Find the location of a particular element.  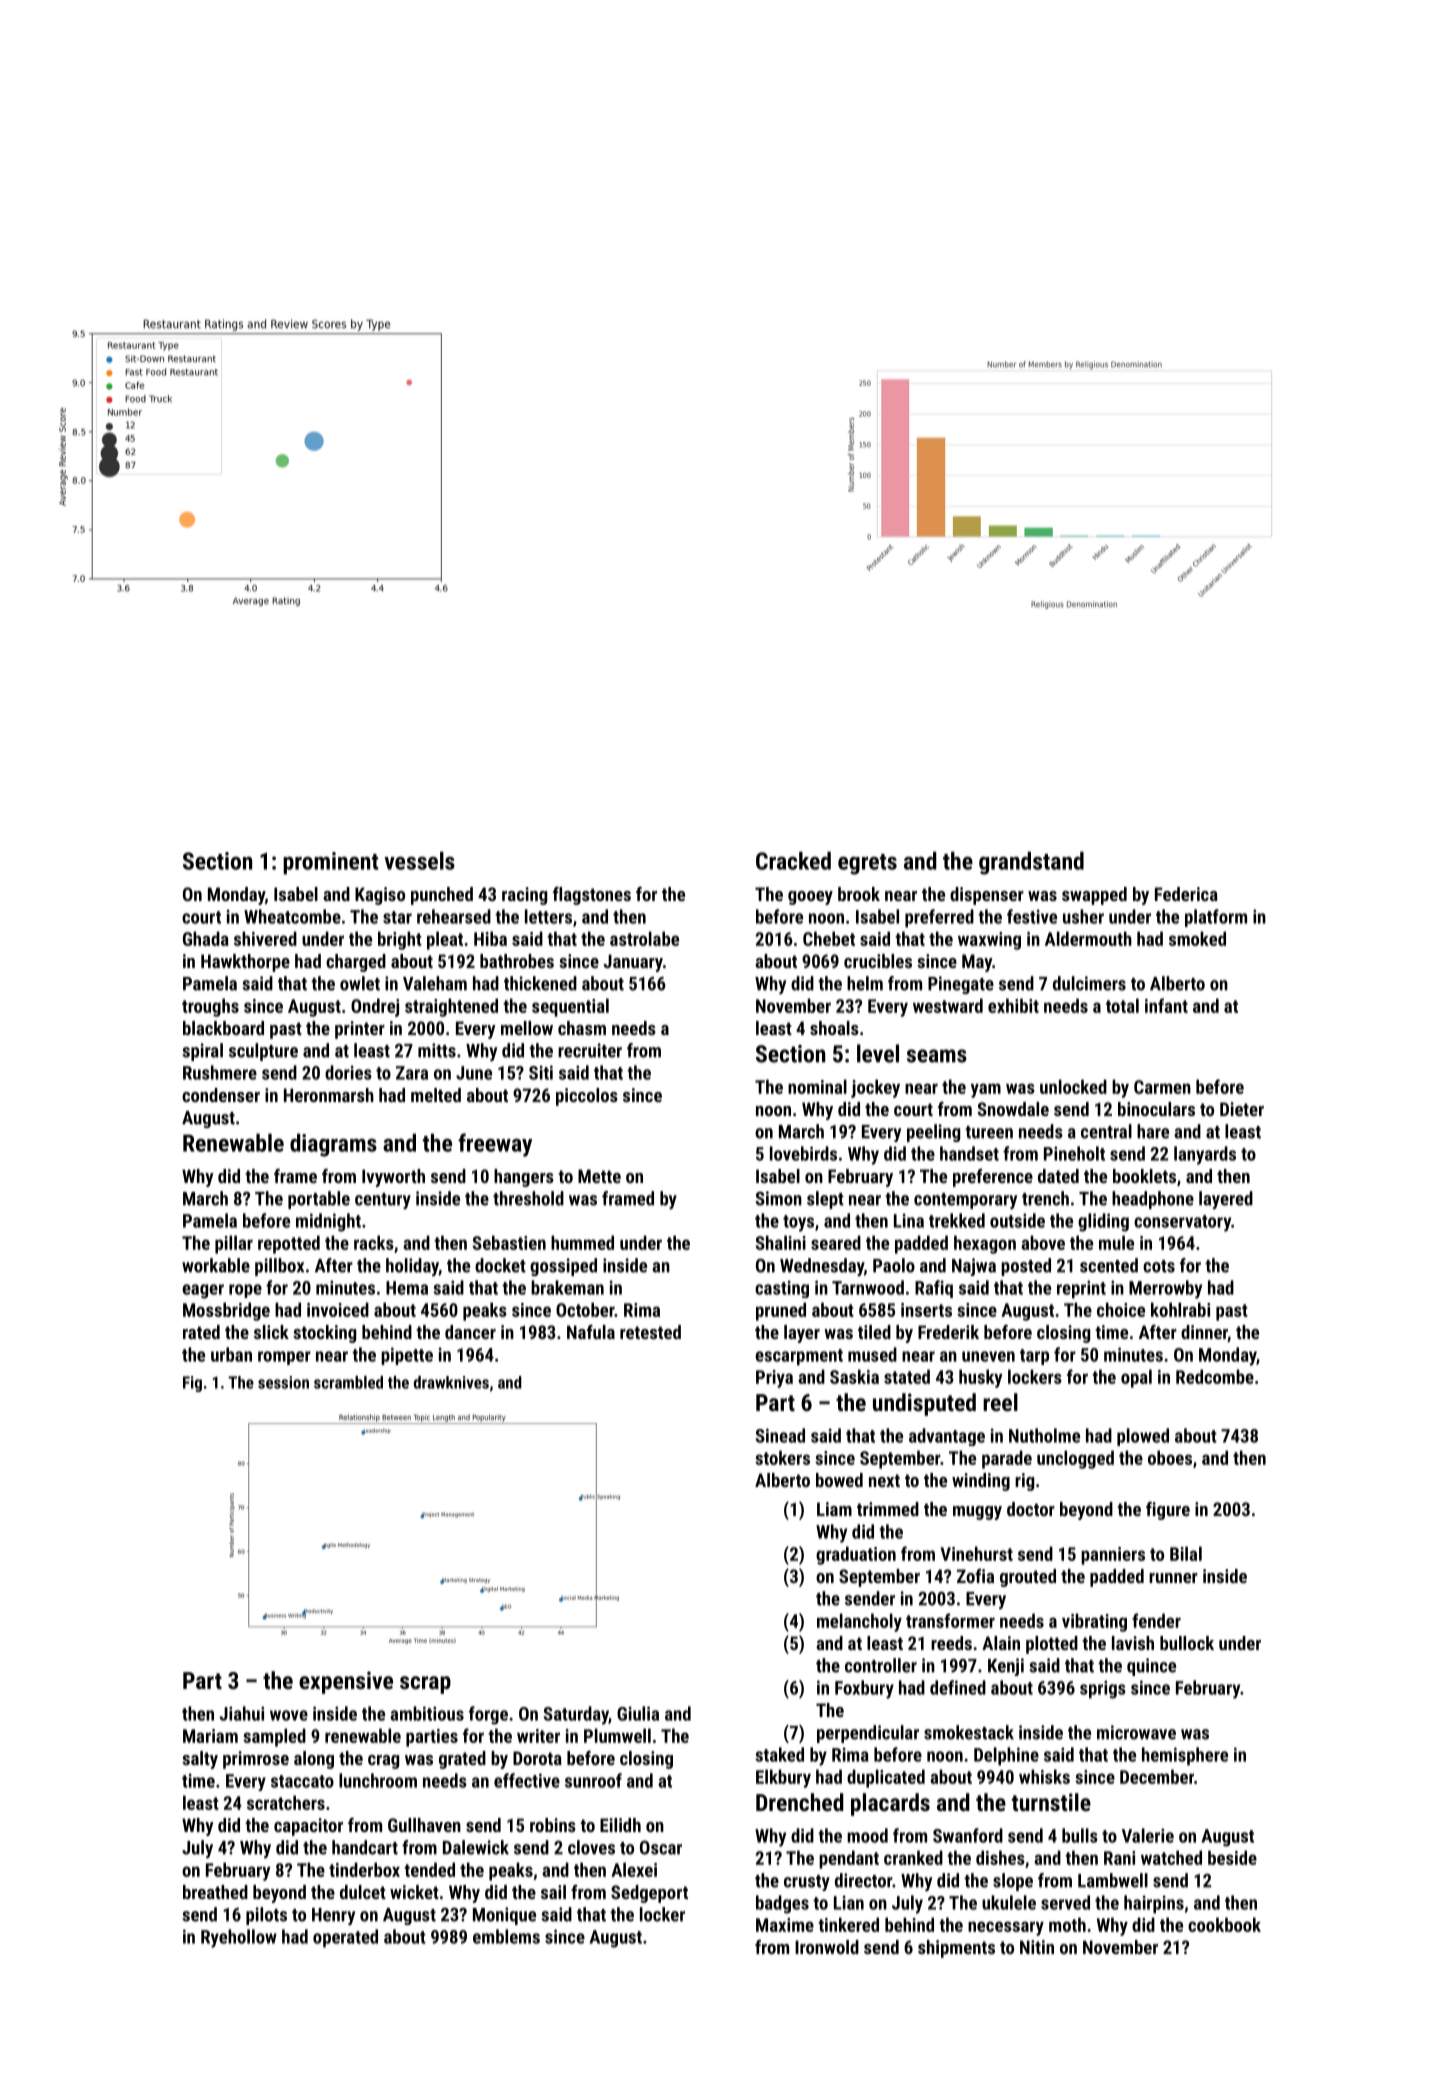

Sedgeport is located at coordinates (649, 1894).
